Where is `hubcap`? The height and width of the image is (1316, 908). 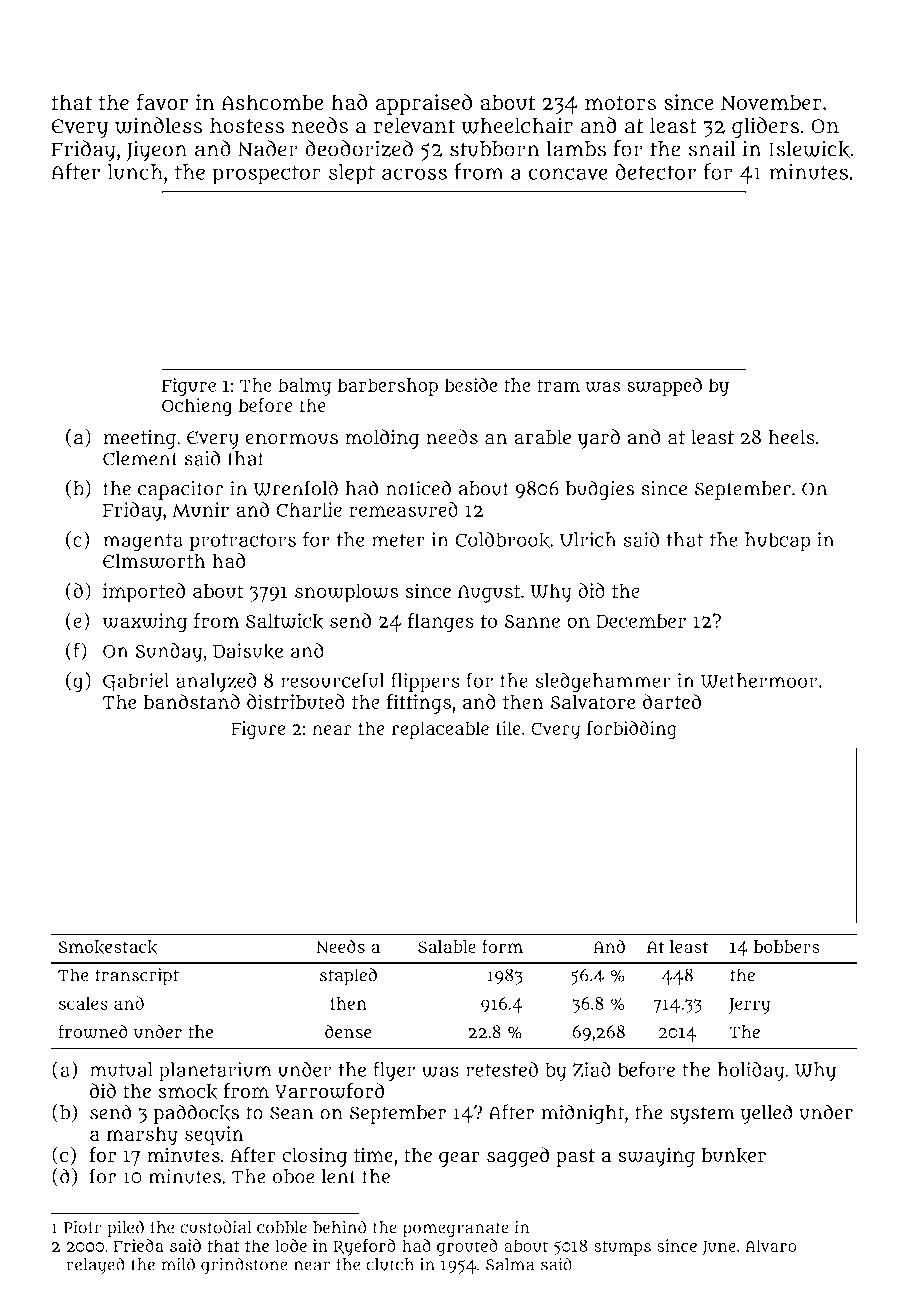
hubcap is located at coordinates (778, 542).
